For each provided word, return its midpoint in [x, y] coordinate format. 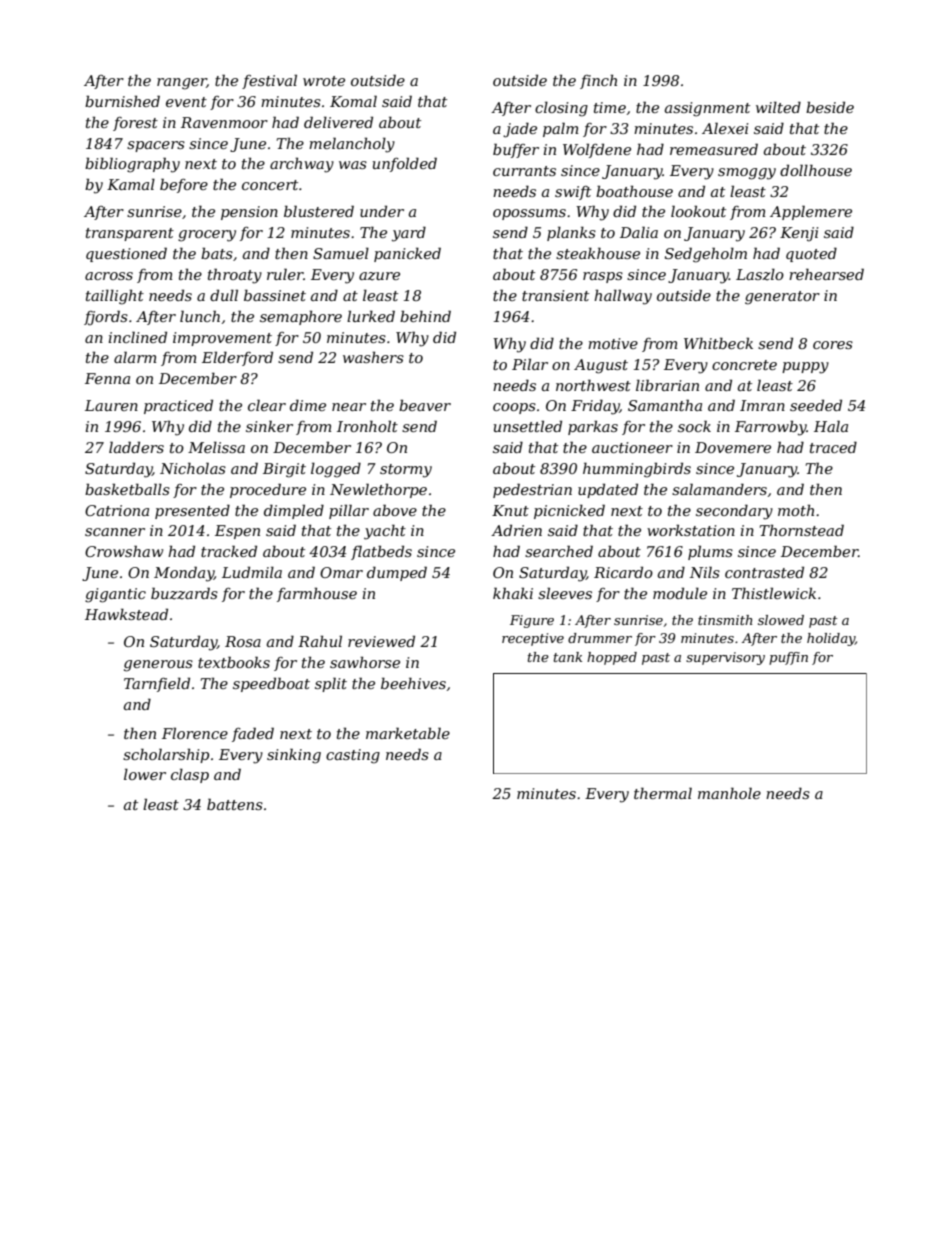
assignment [707, 109]
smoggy [747, 174]
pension [249, 213]
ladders [136, 447]
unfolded [405, 164]
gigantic [115, 595]
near [349, 407]
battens [235, 804]
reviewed [381, 641]
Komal [353, 101]
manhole [729, 793]
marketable [408, 733]
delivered [338, 122]
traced [833, 447]
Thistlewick [774, 593]
